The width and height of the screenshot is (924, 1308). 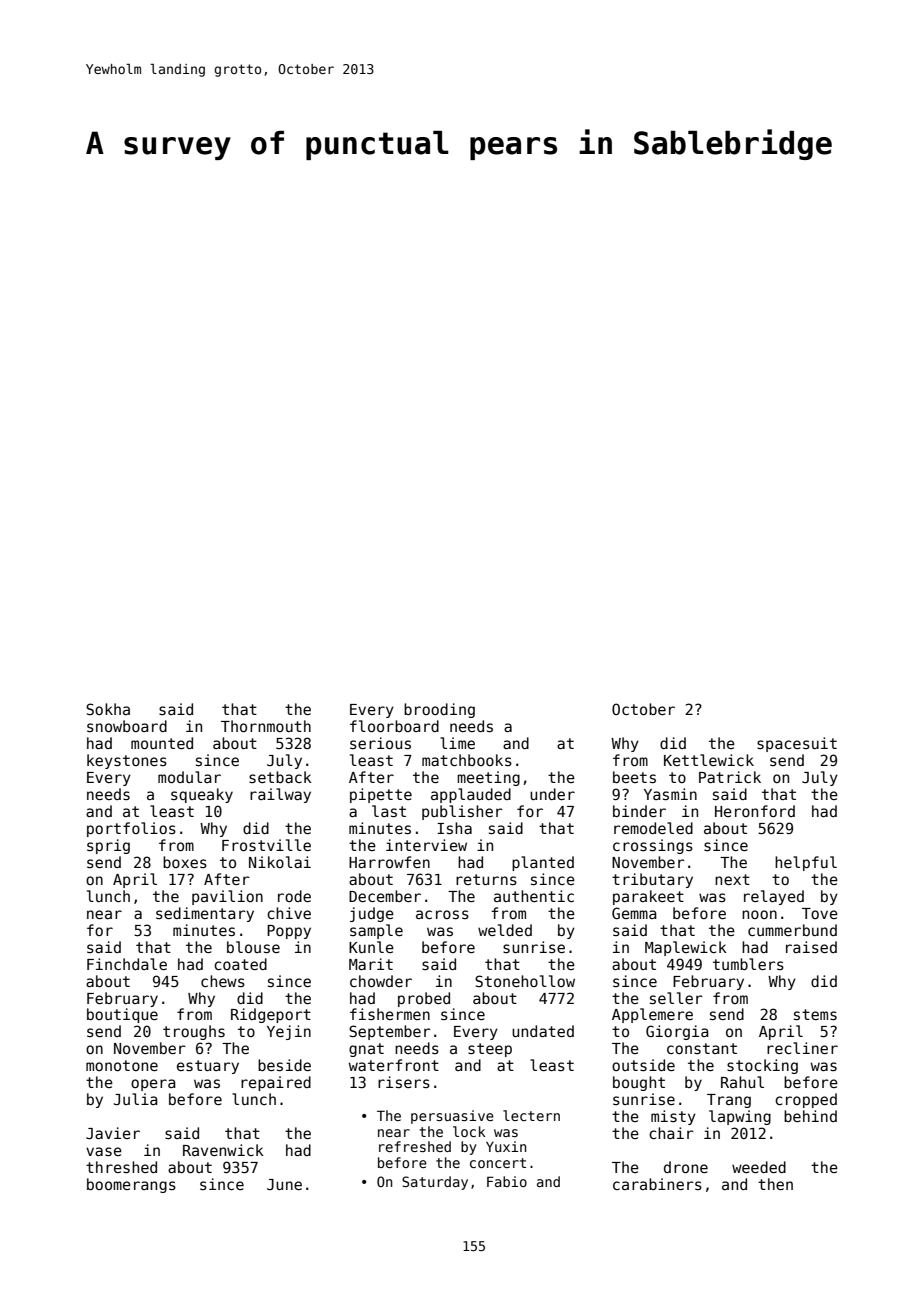 I want to click on beets, so click(x=634, y=777).
